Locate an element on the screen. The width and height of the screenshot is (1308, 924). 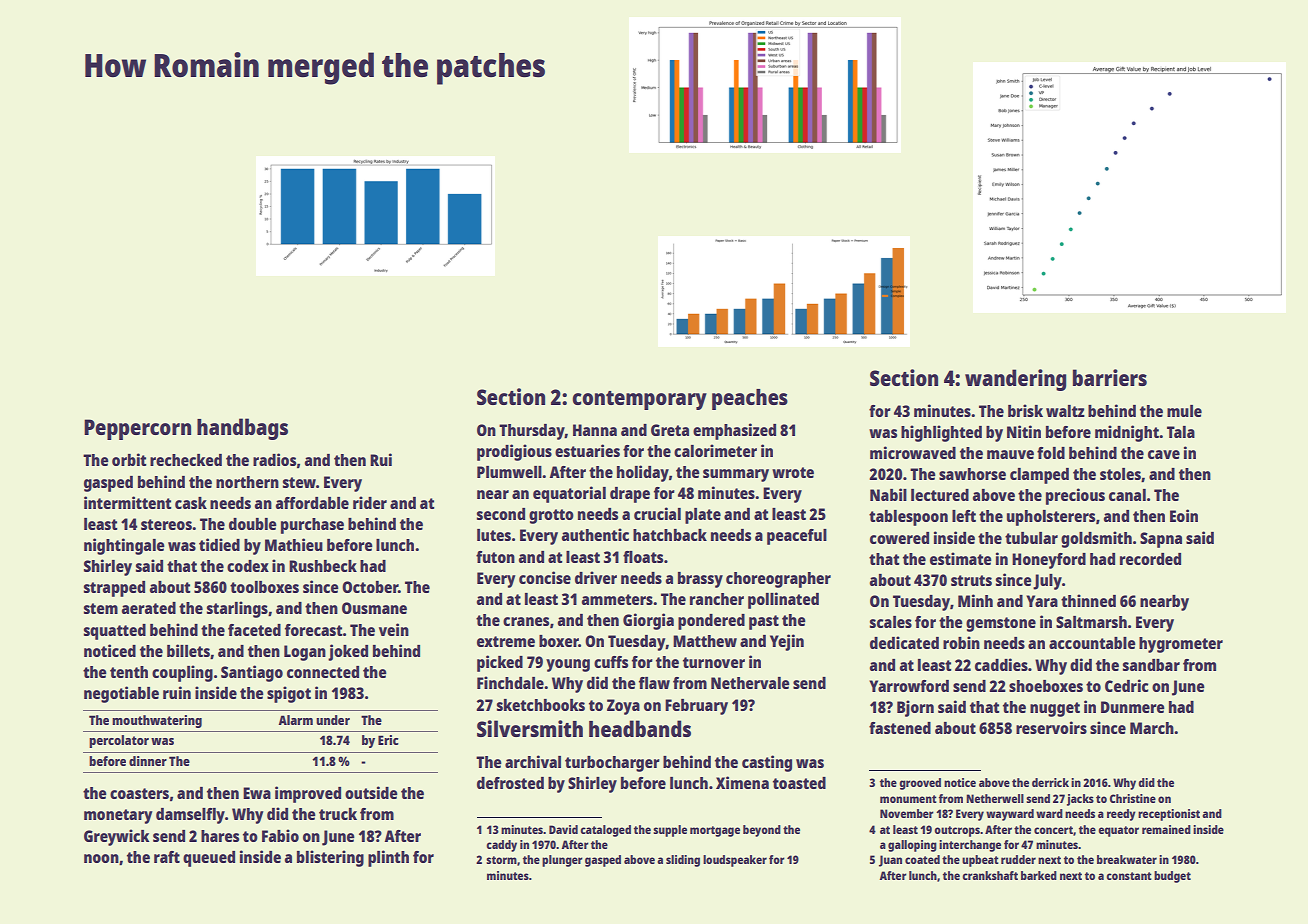
truck is located at coordinates (338, 814).
